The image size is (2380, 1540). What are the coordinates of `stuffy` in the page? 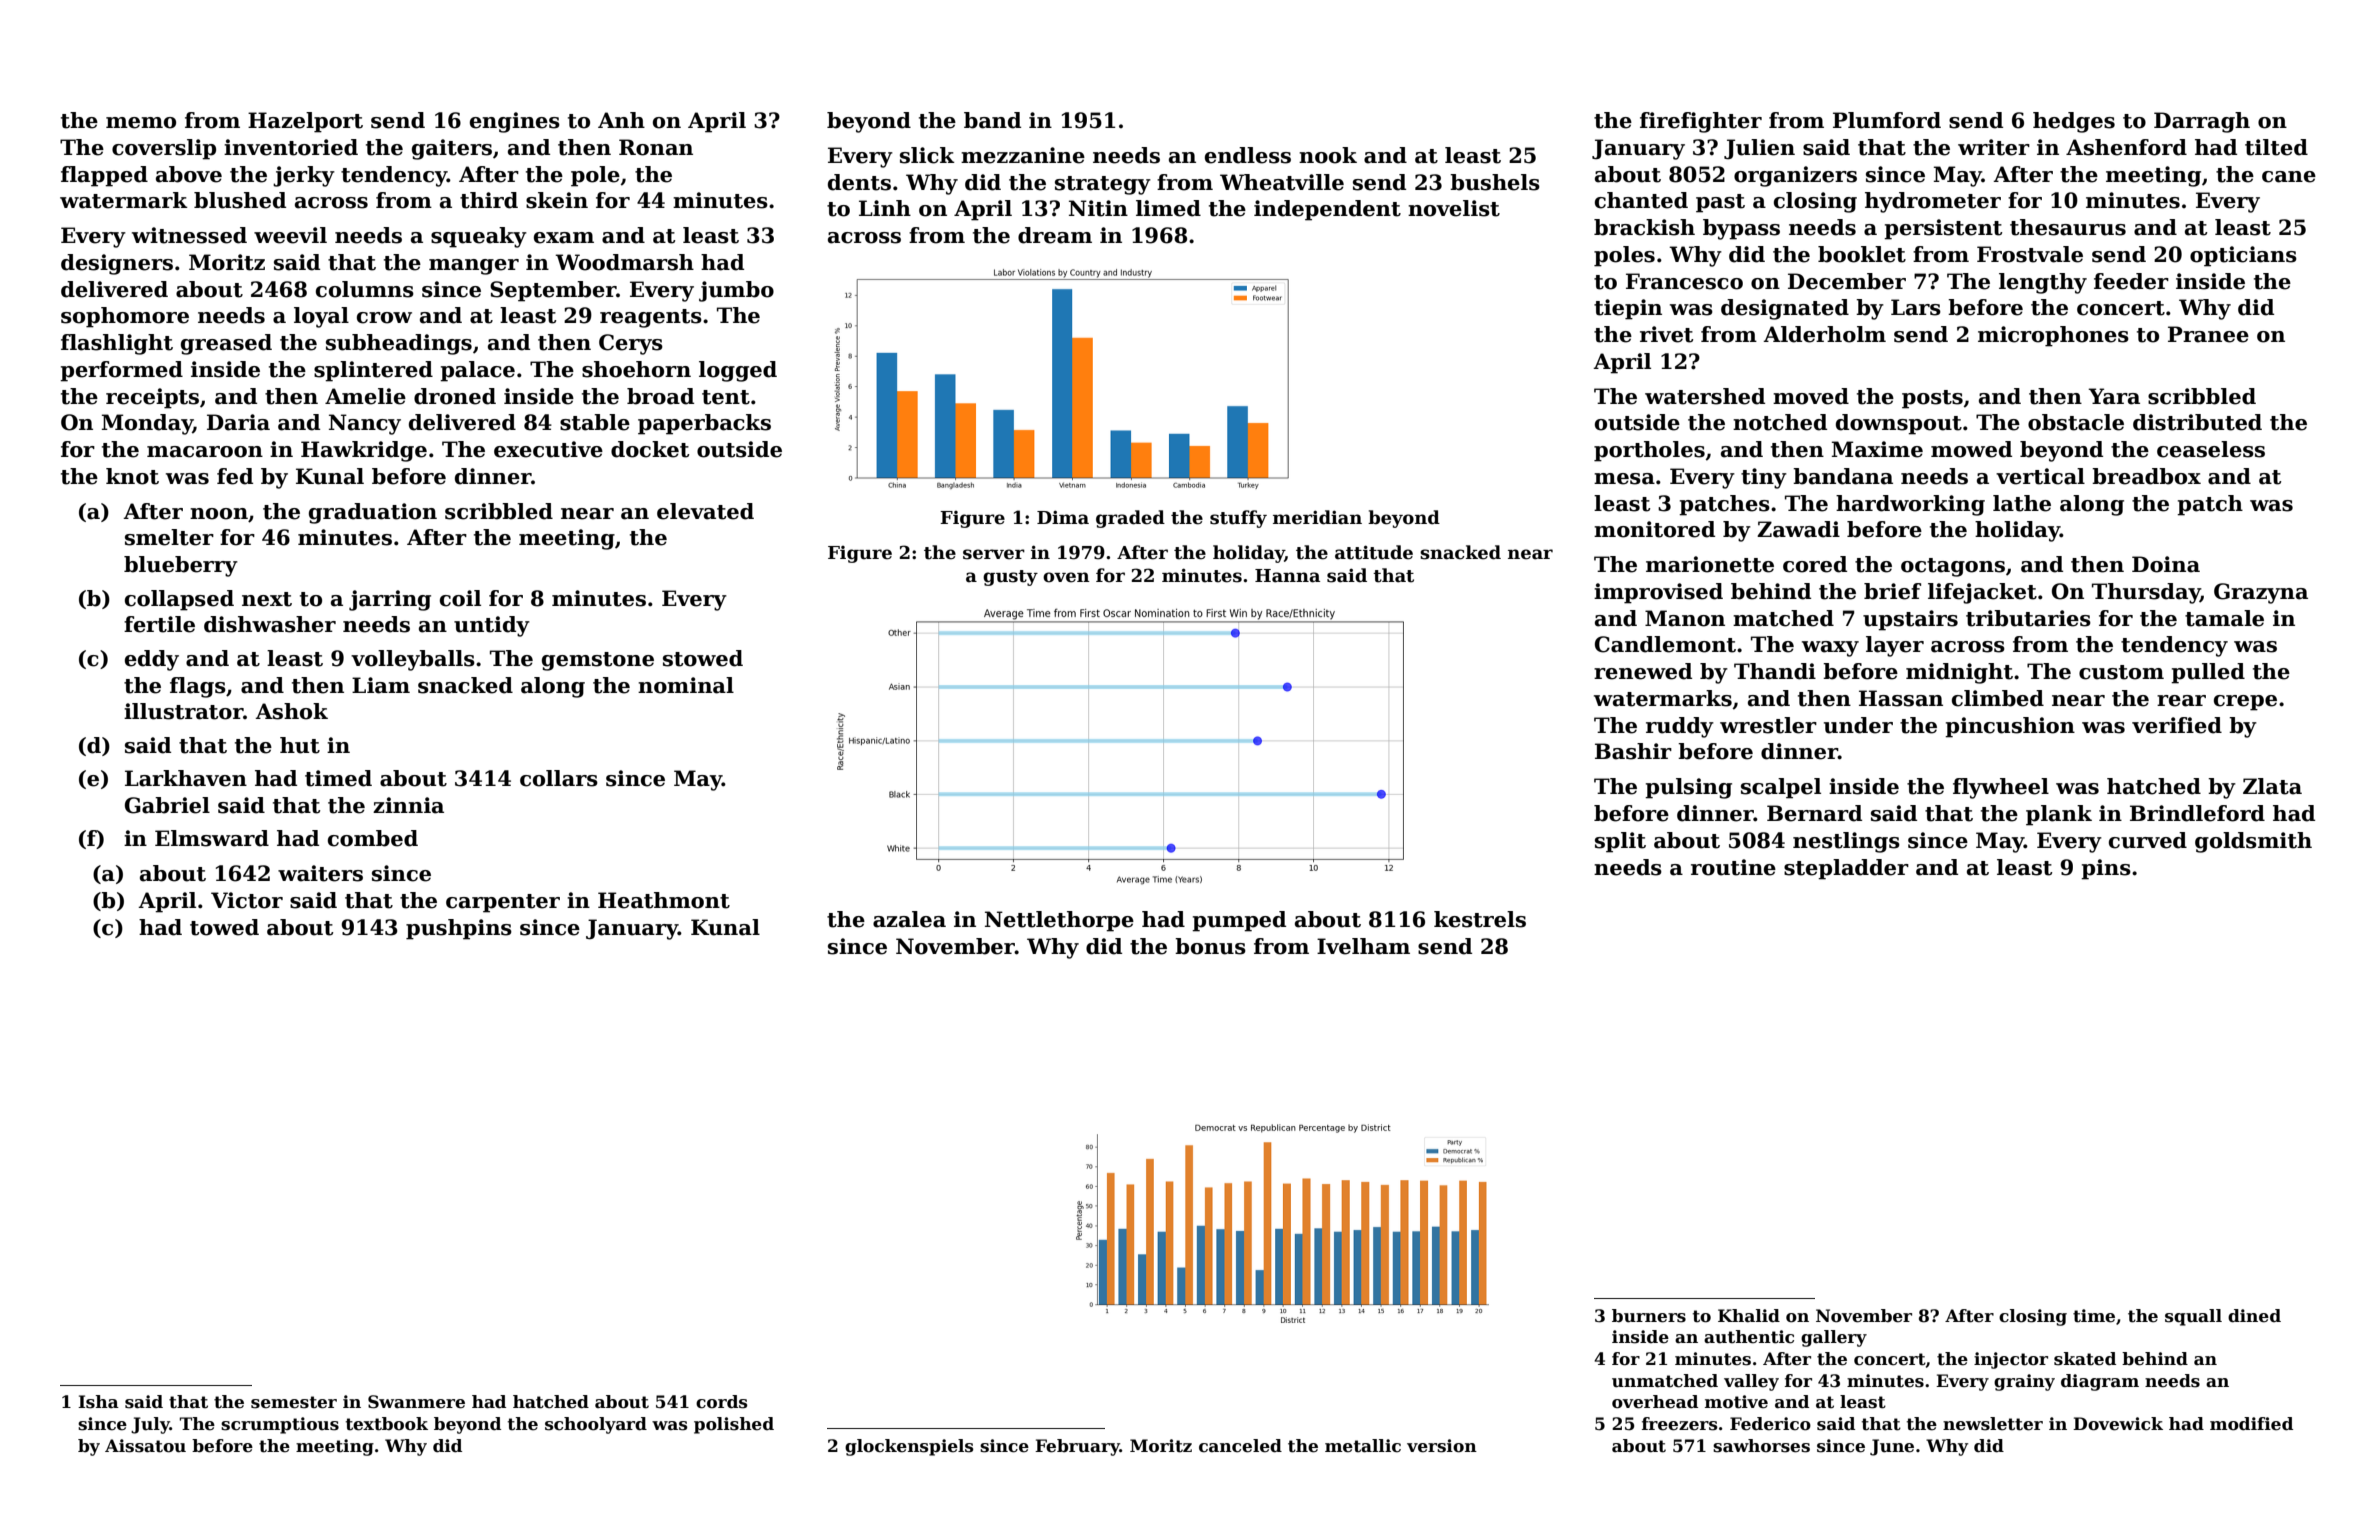 It's located at (1238, 519).
